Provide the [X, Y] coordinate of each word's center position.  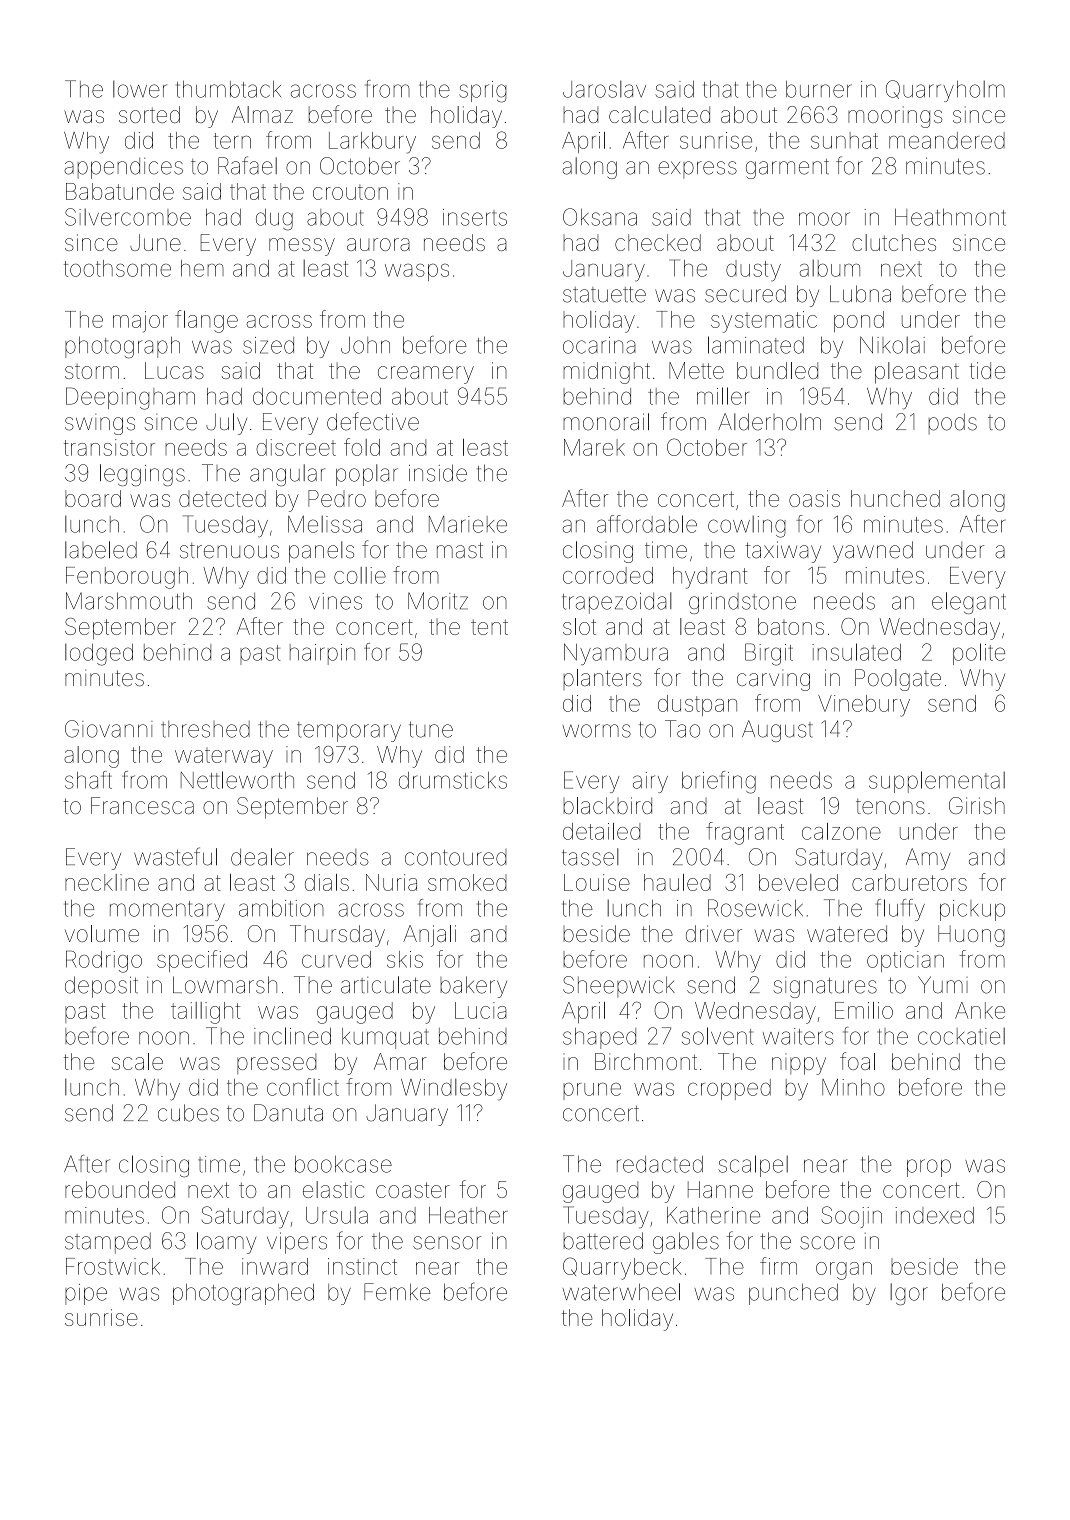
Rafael [247, 165]
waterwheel [621, 1292]
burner [819, 89]
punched [793, 1294]
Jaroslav [604, 89]
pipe [86, 1294]
